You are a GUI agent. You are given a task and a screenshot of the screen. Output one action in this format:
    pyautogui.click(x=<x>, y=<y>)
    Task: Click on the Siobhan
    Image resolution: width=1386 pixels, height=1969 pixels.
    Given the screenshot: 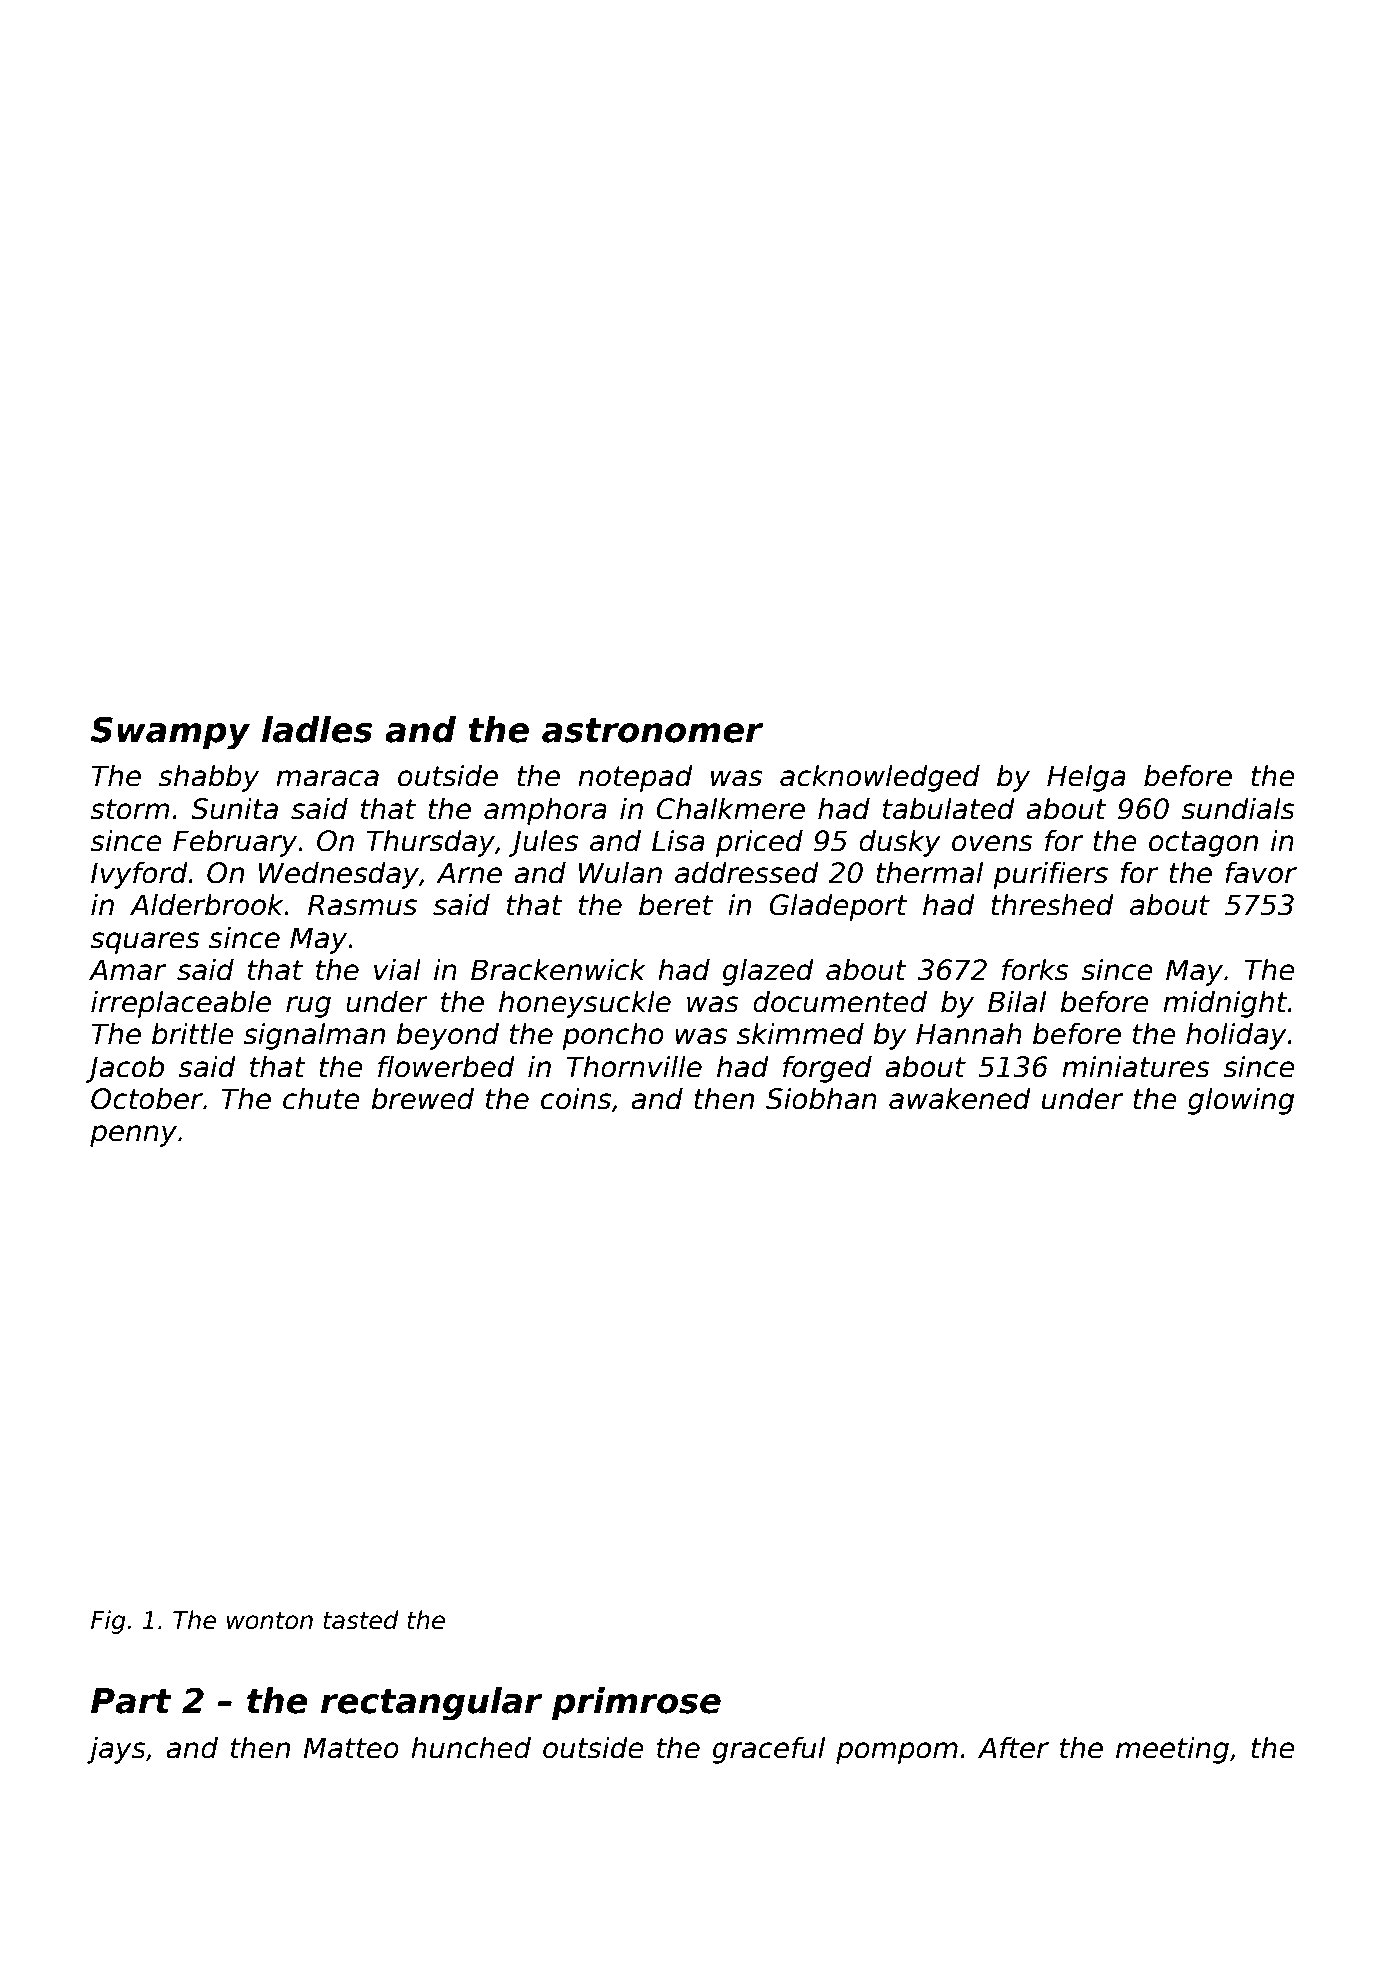 What is the action you would take?
    pyautogui.click(x=821, y=1098)
